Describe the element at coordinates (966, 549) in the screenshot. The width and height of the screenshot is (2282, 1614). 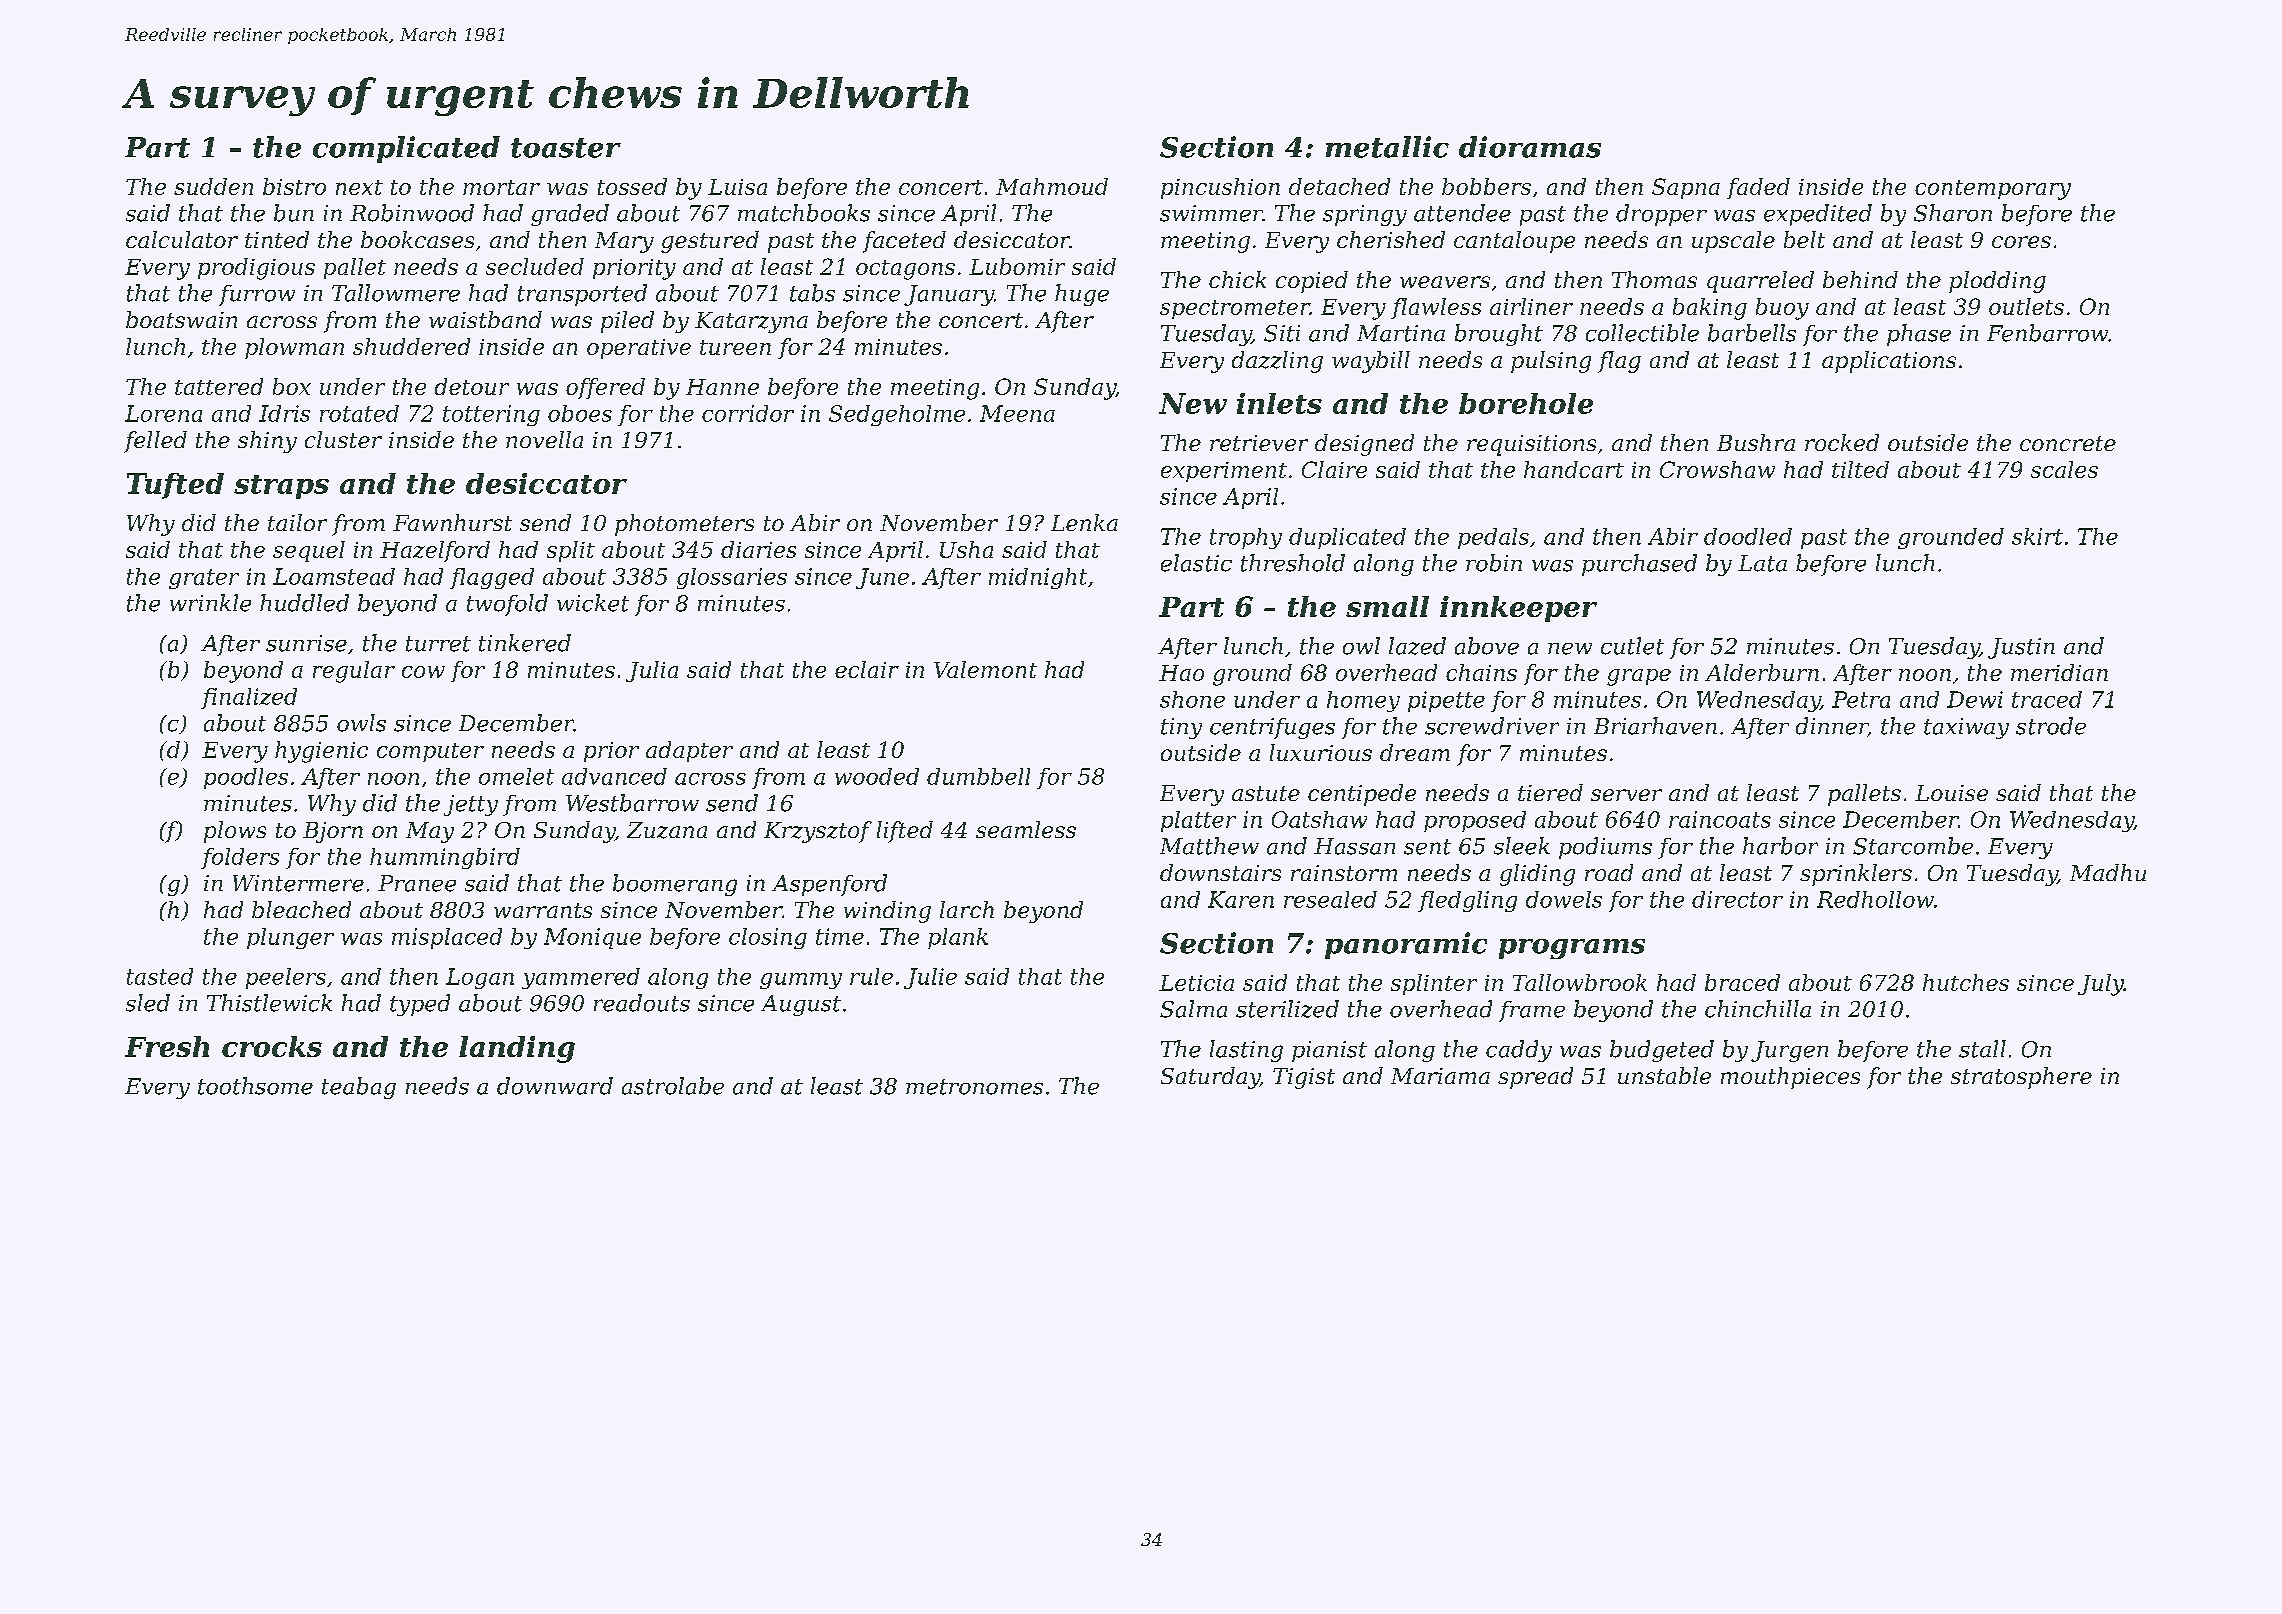
I see `Usha` at that location.
